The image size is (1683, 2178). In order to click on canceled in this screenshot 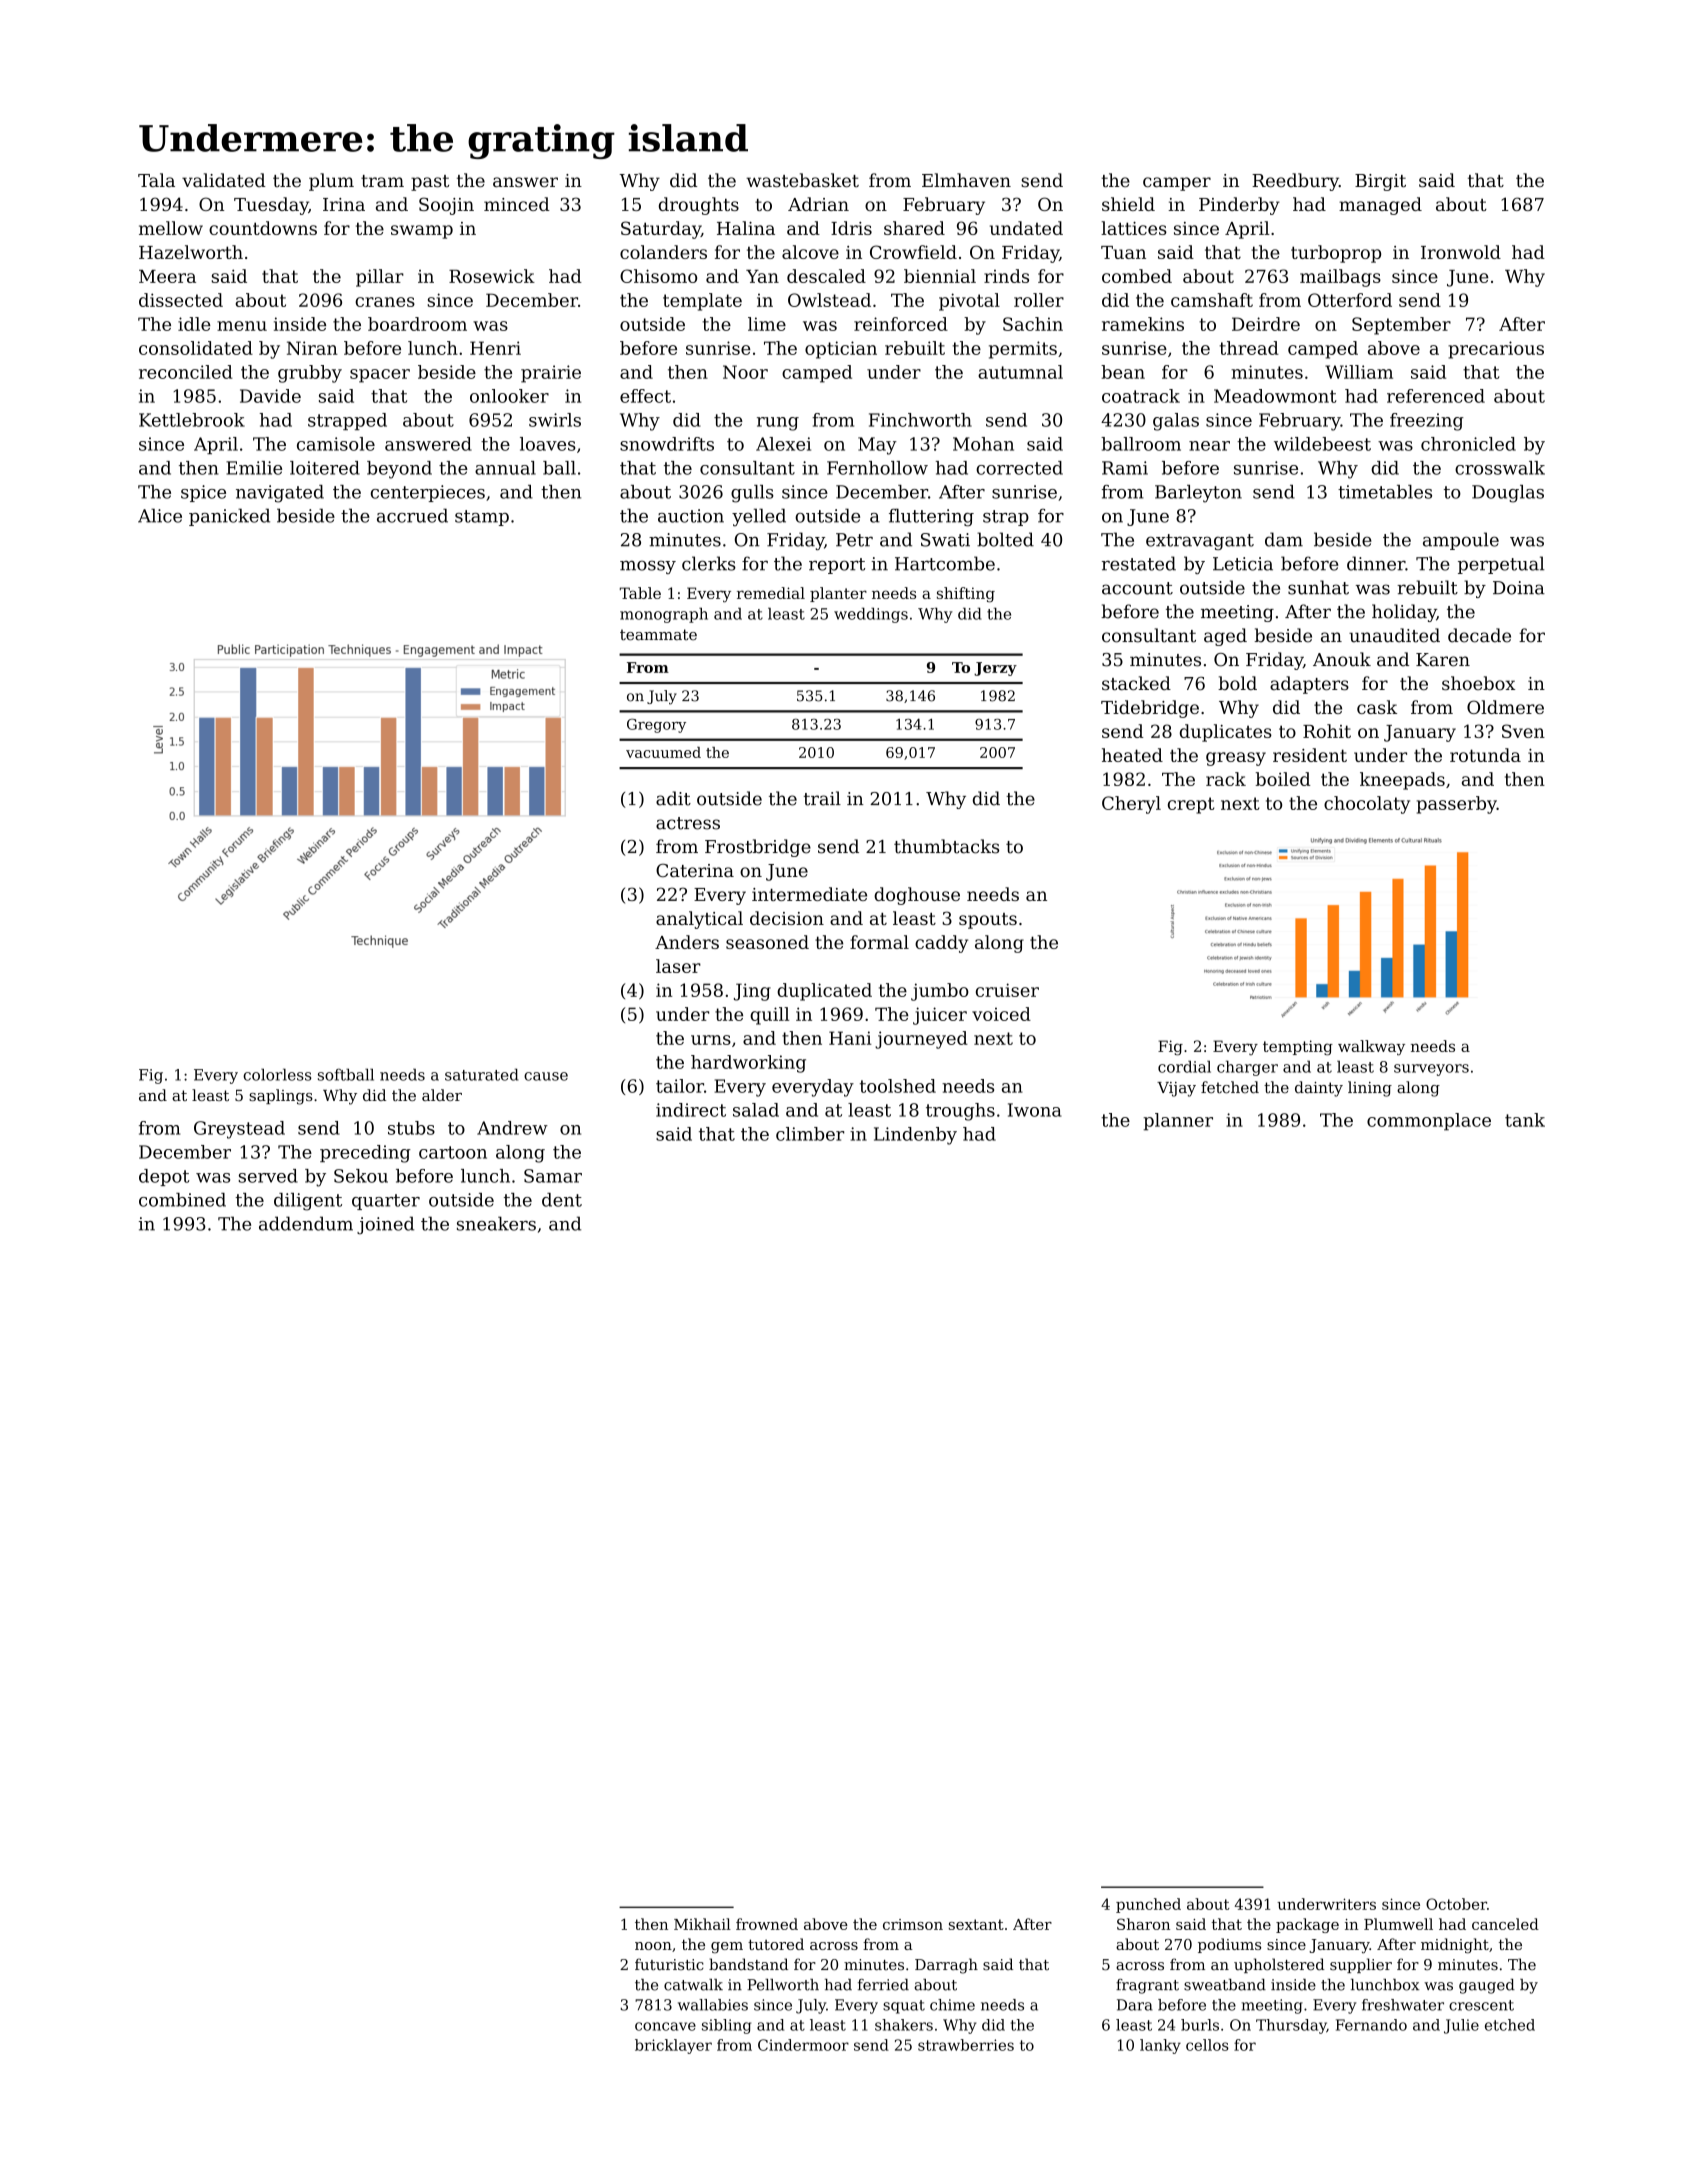, I will do `click(1505, 1924)`.
